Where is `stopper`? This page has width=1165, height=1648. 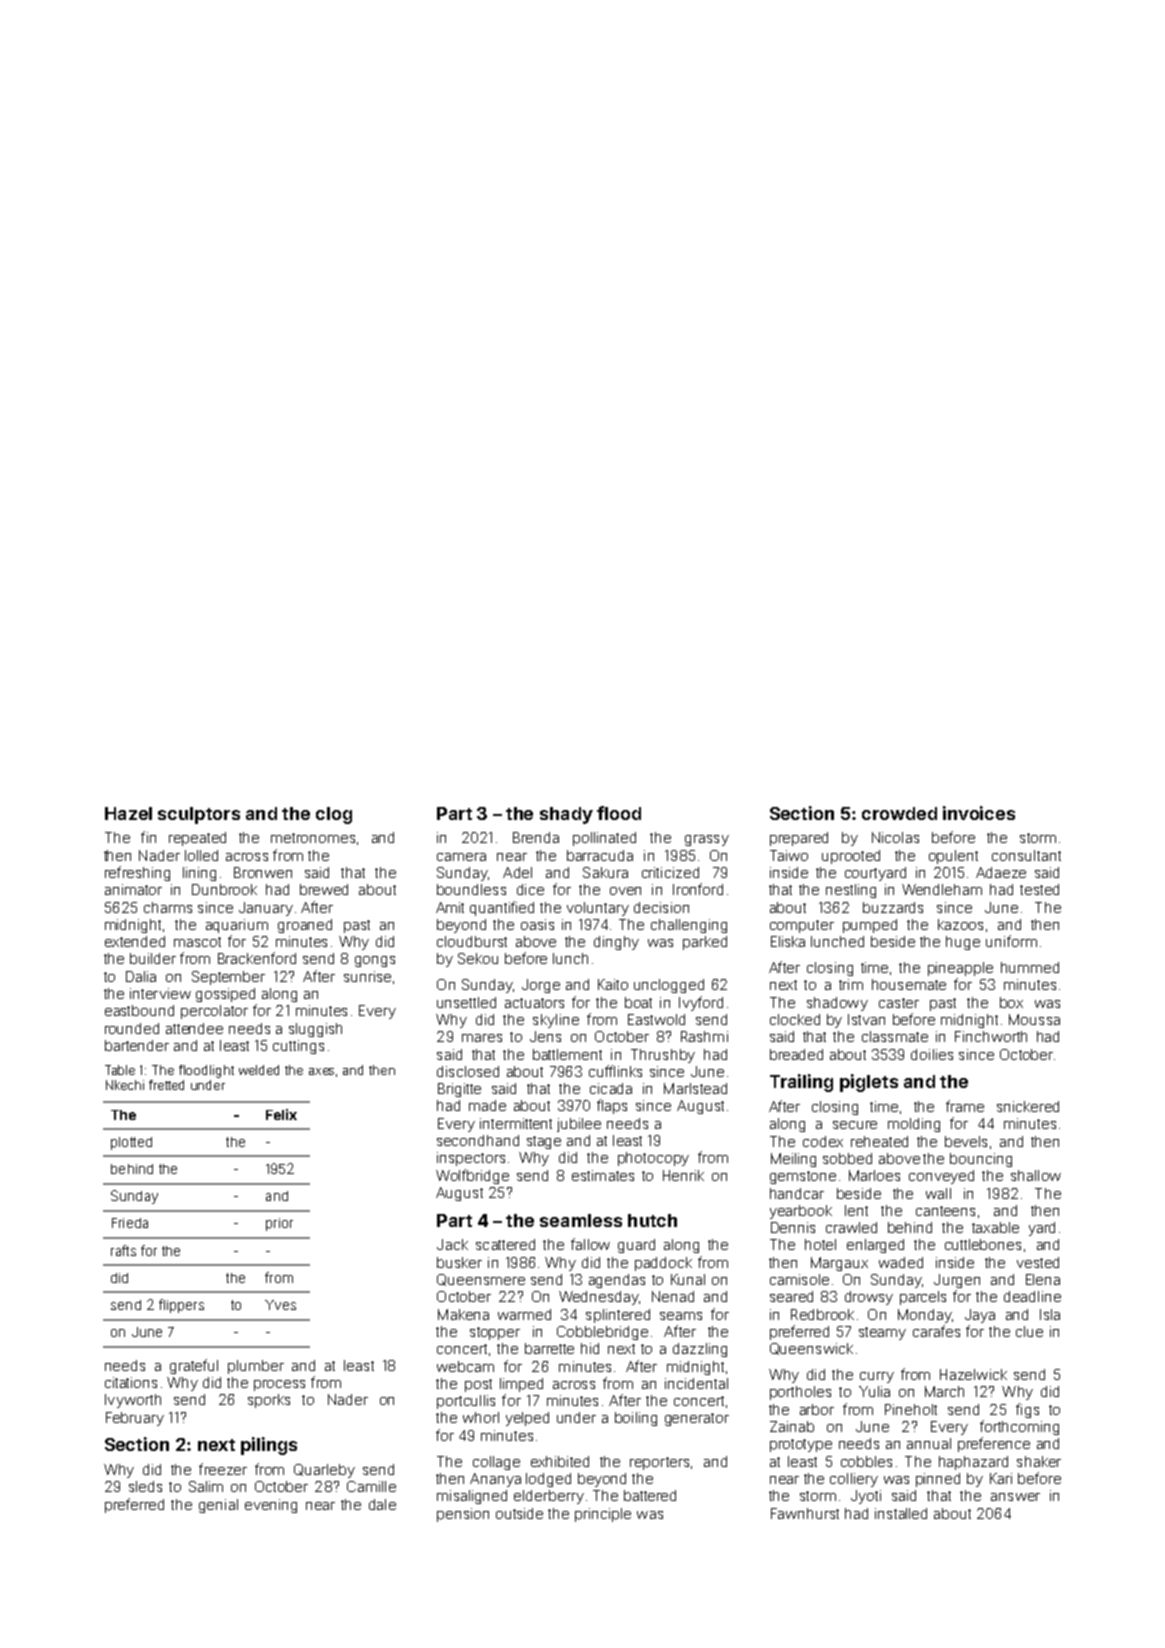
stopper is located at coordinates (495, 1333).
